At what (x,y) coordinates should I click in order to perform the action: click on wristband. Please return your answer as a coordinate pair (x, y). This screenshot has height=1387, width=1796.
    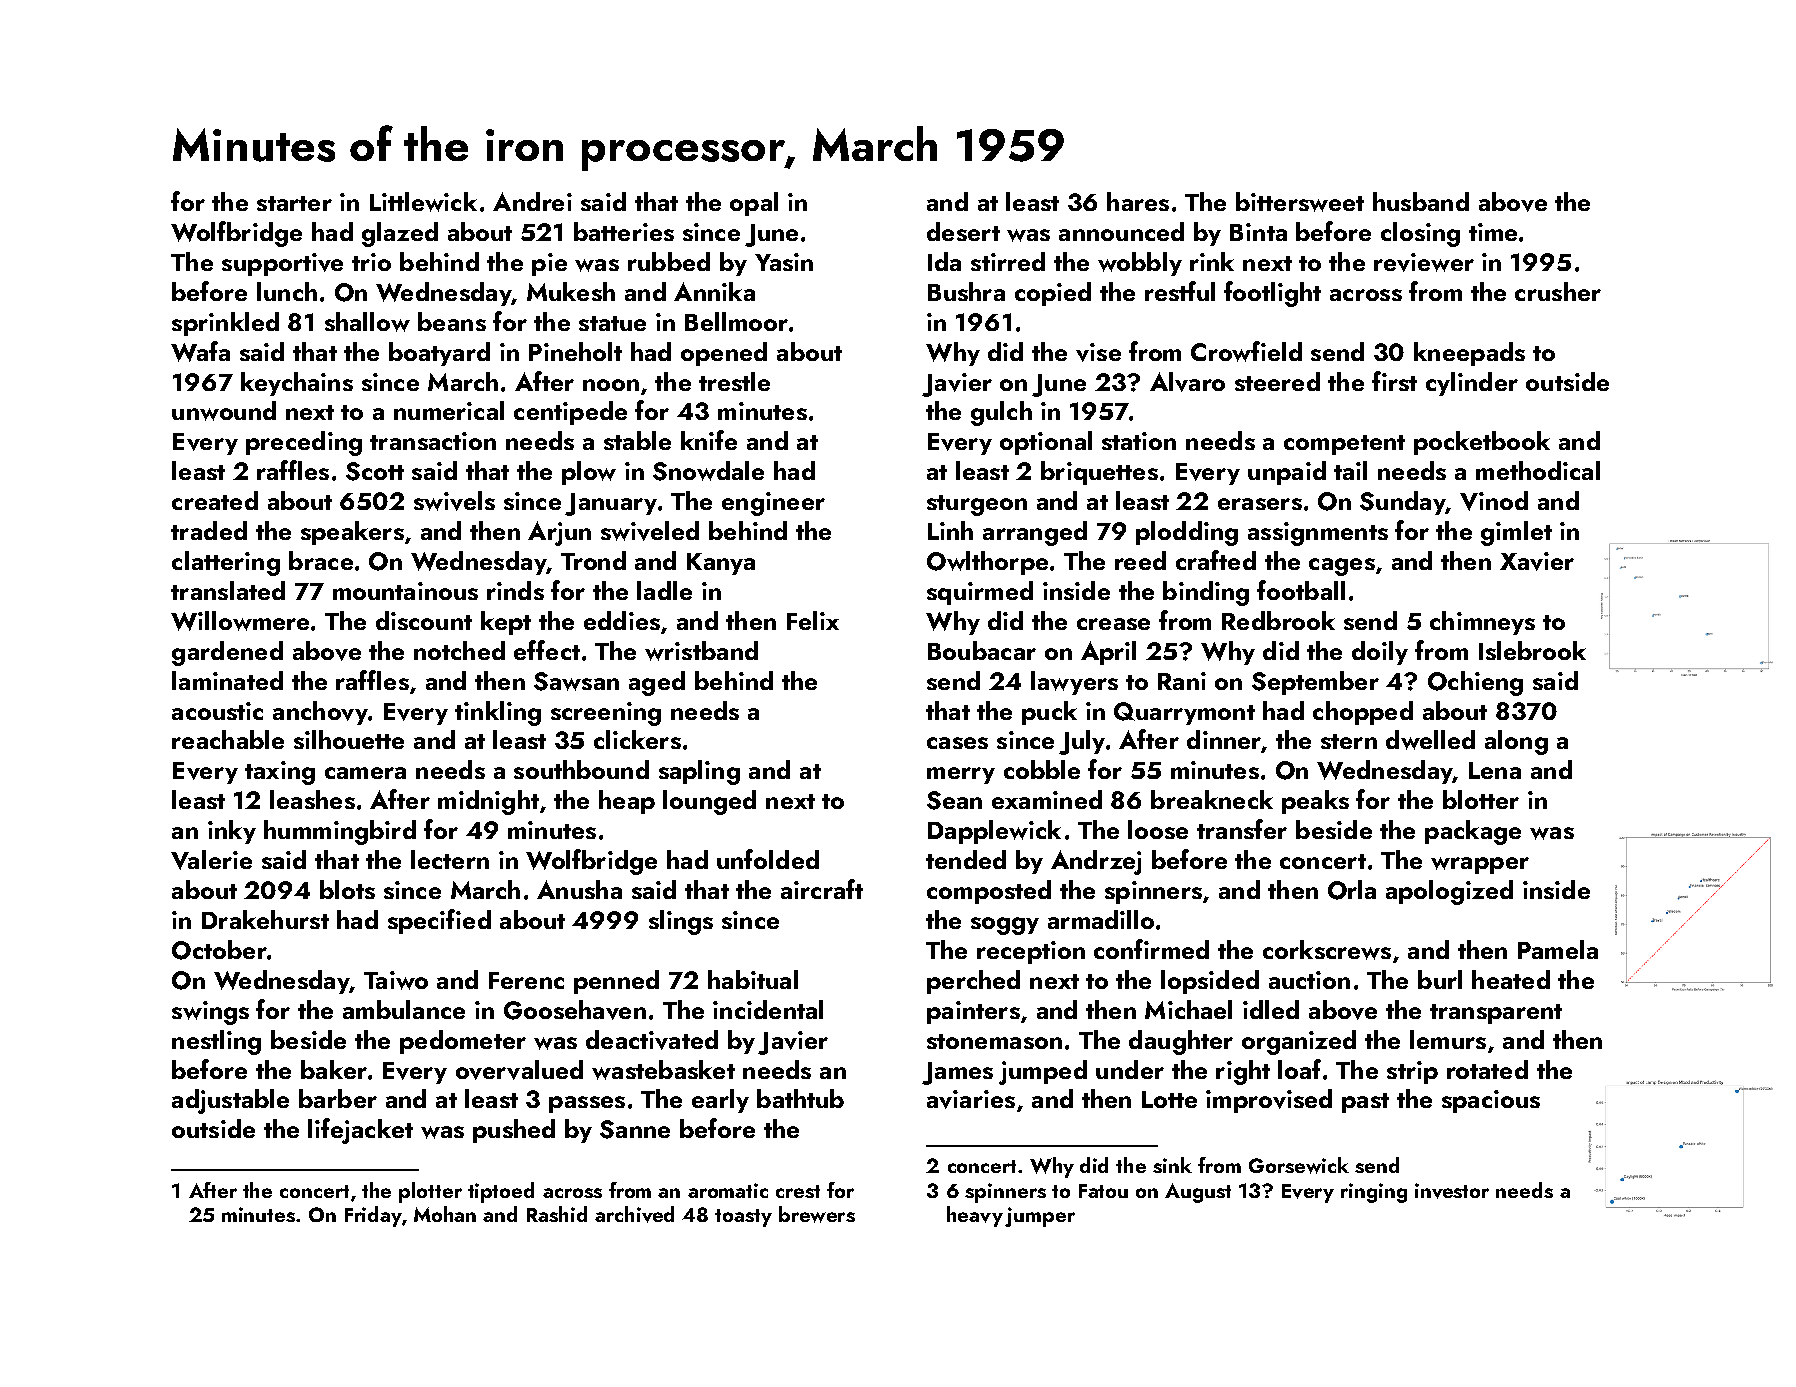
    Looking at the image, I should click on (701, 651).
